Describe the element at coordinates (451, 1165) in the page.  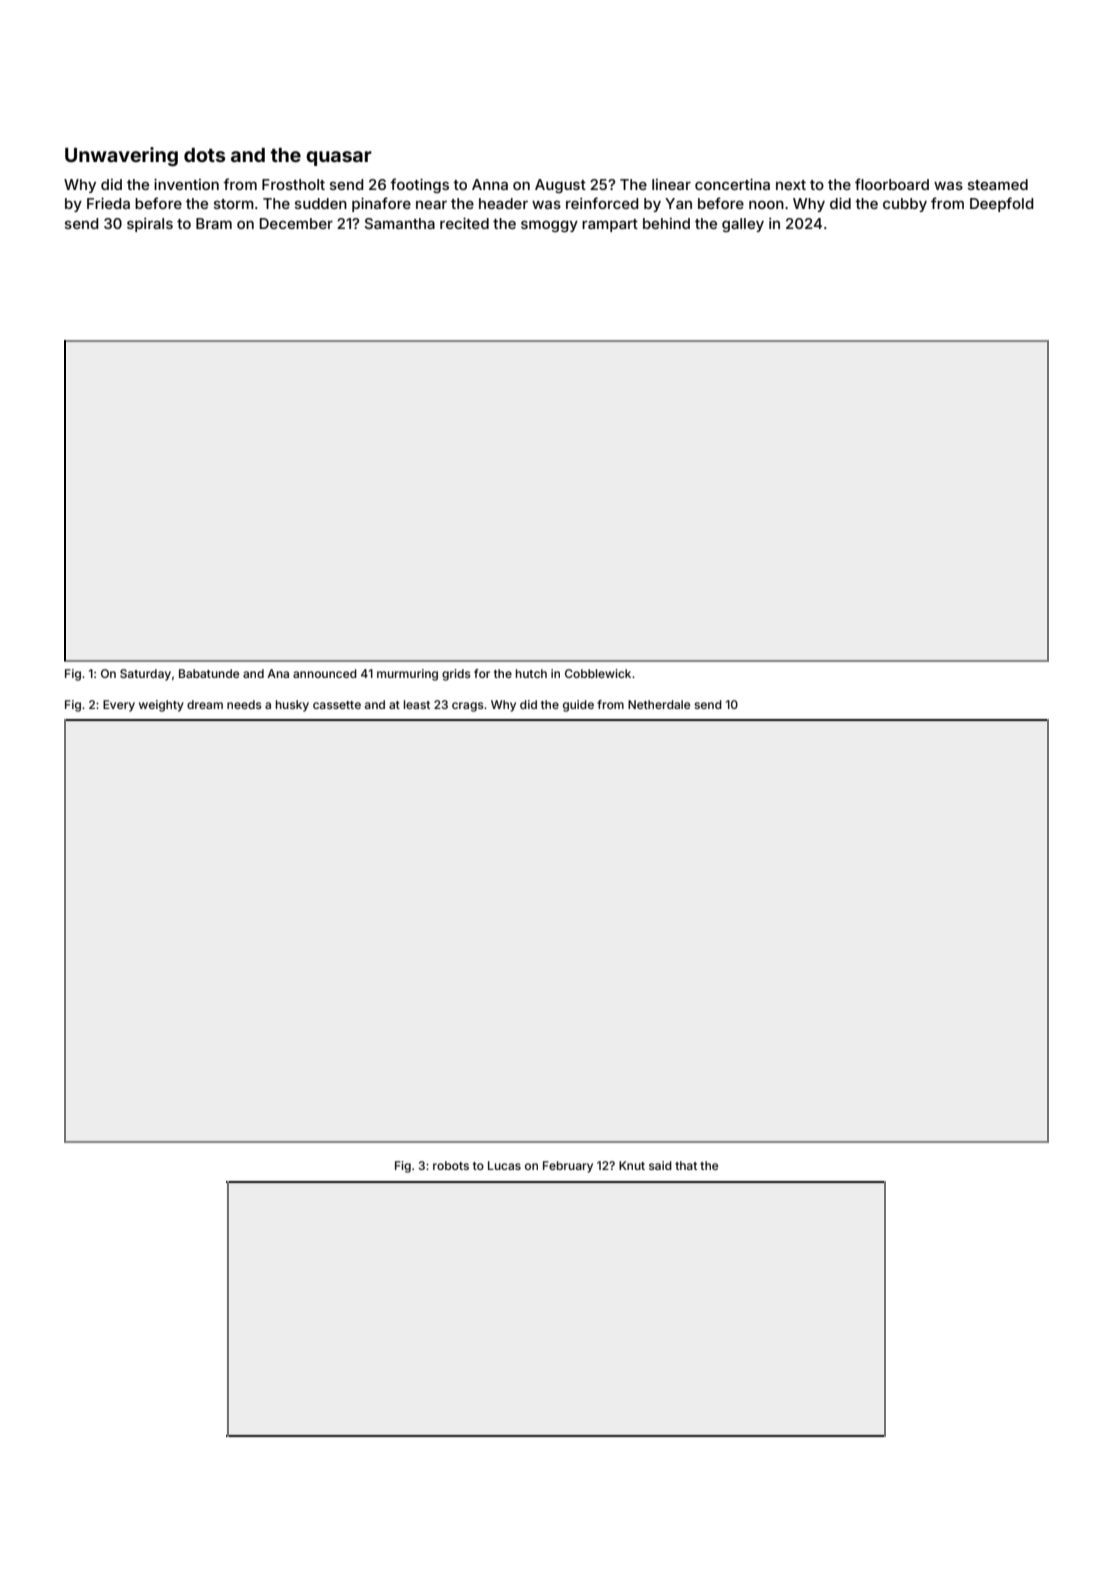
I see `robots` at that location.
